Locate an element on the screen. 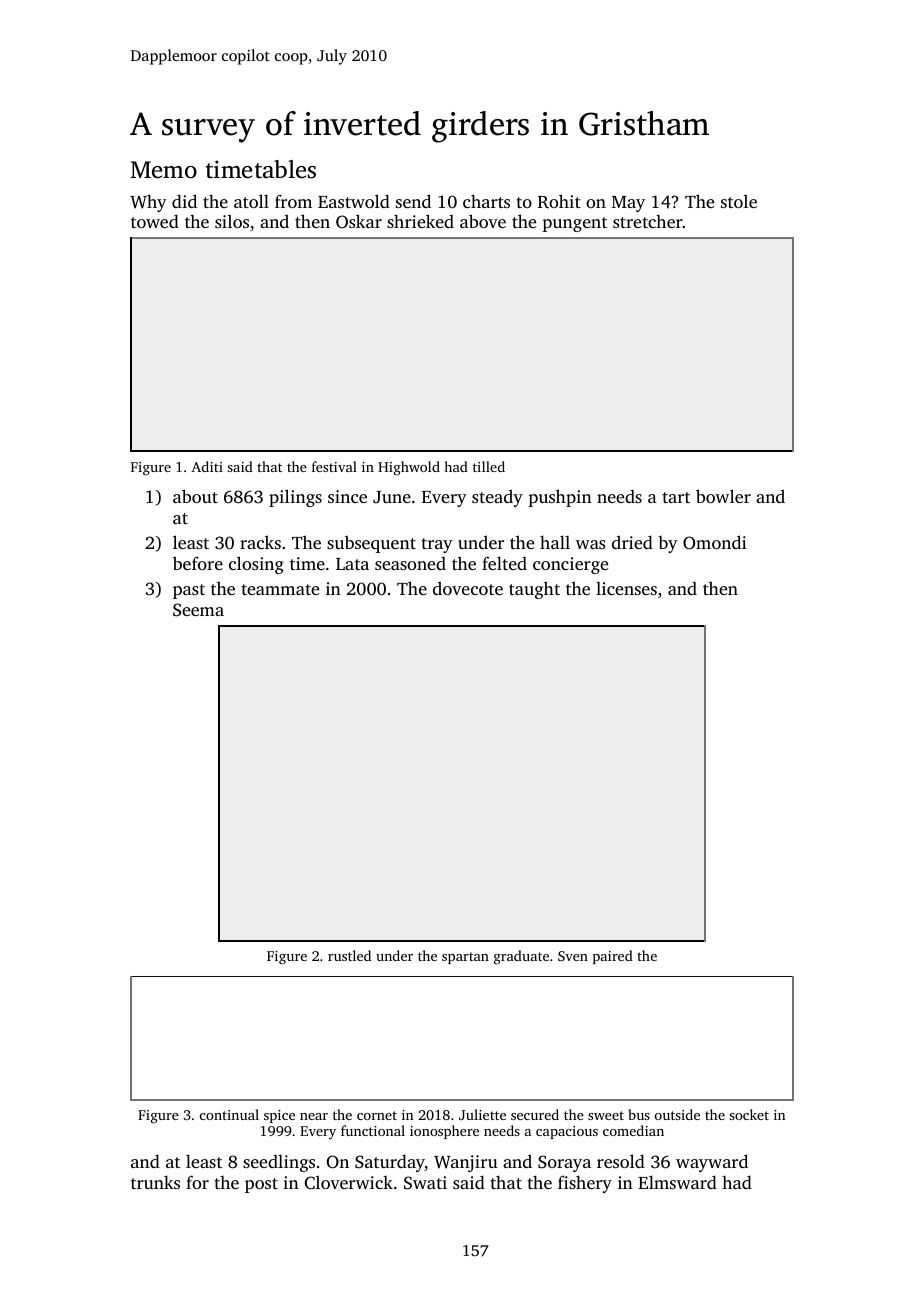 This screenshot has height=1314, width=924. continual is located at coordinates (229, 1114).
